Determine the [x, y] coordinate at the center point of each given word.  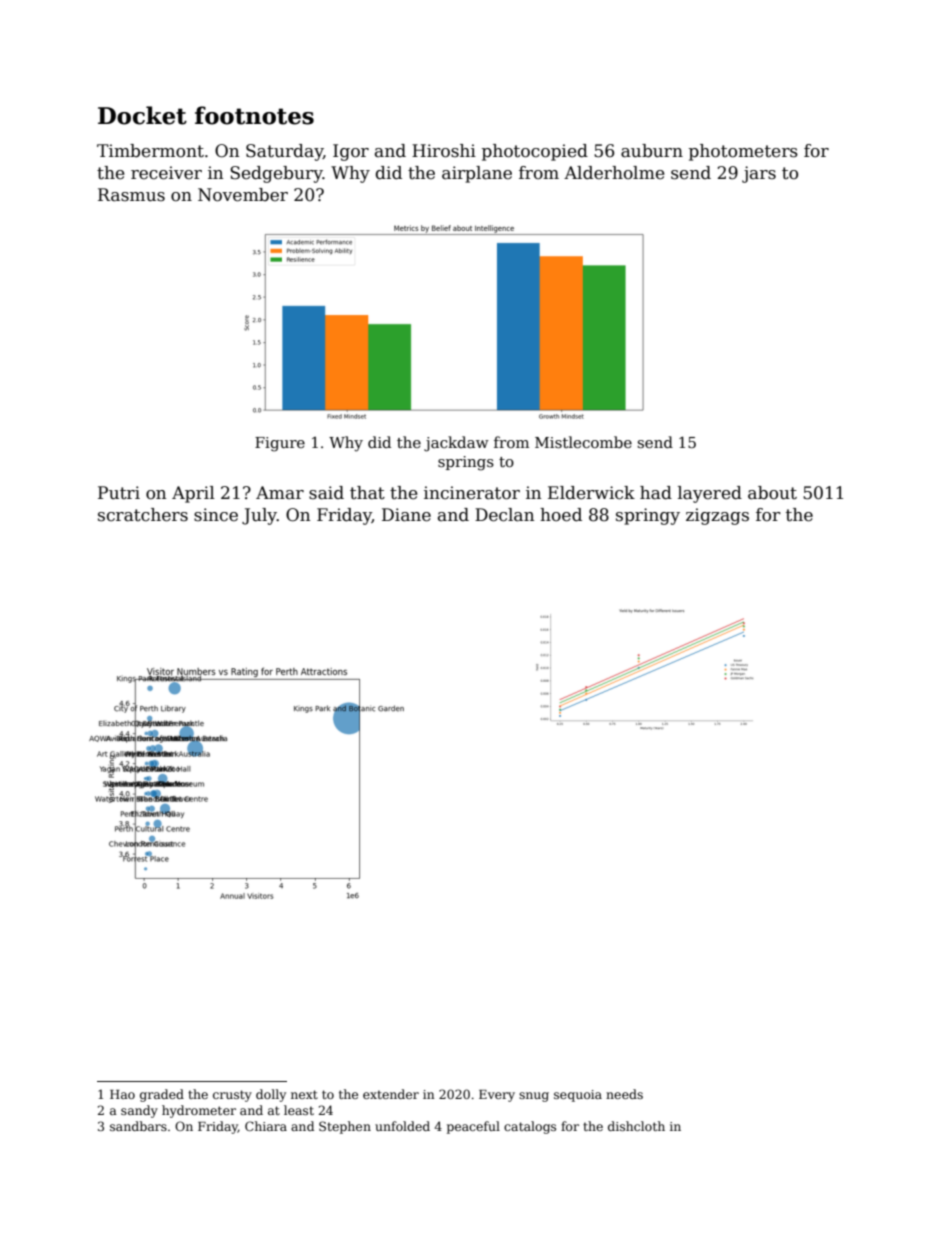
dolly [271, 1095]
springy [648, 516]
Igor [351, 152]
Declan [504, 515]
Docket [142, 115]
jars [759, 174]
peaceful [473, 1127]
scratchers [143, 515]
